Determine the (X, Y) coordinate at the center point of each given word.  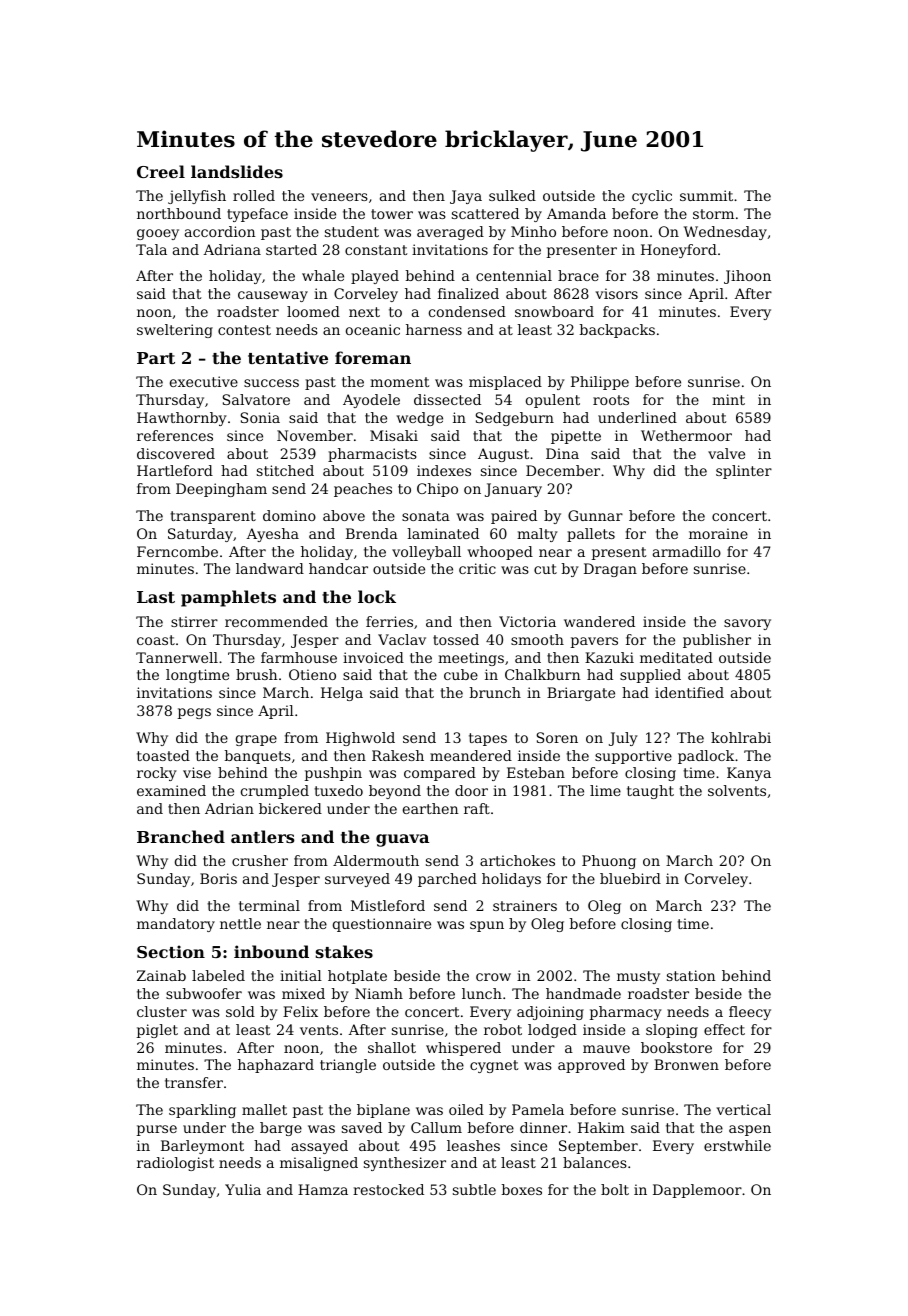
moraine (718, 533)
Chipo (437, 490)
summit (706, 195)
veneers (339, 197)
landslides (237, 171)
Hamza (323, 1189)
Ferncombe (177, 551)
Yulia (243, 1189)
